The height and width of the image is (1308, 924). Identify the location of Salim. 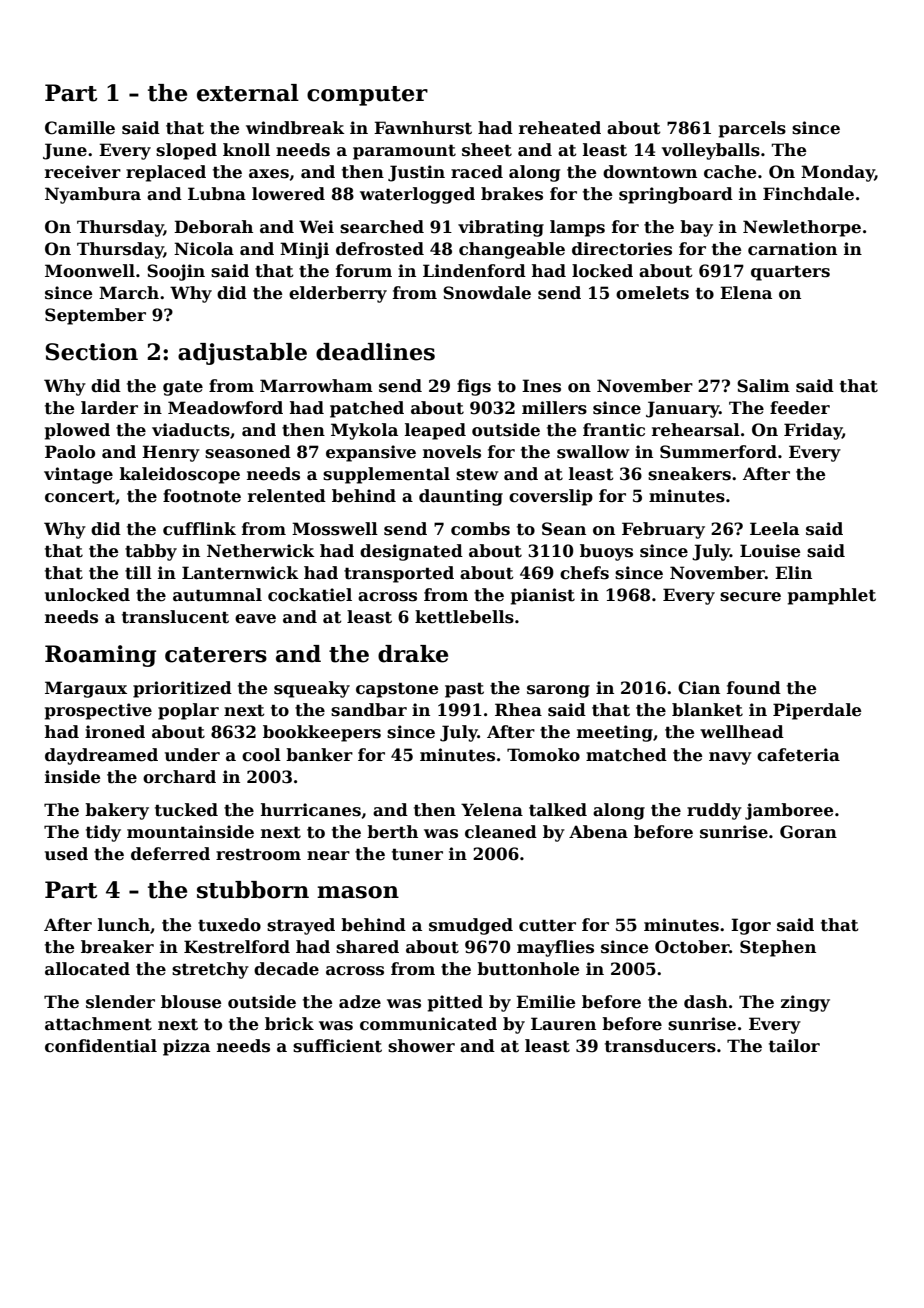
(763, 386).
